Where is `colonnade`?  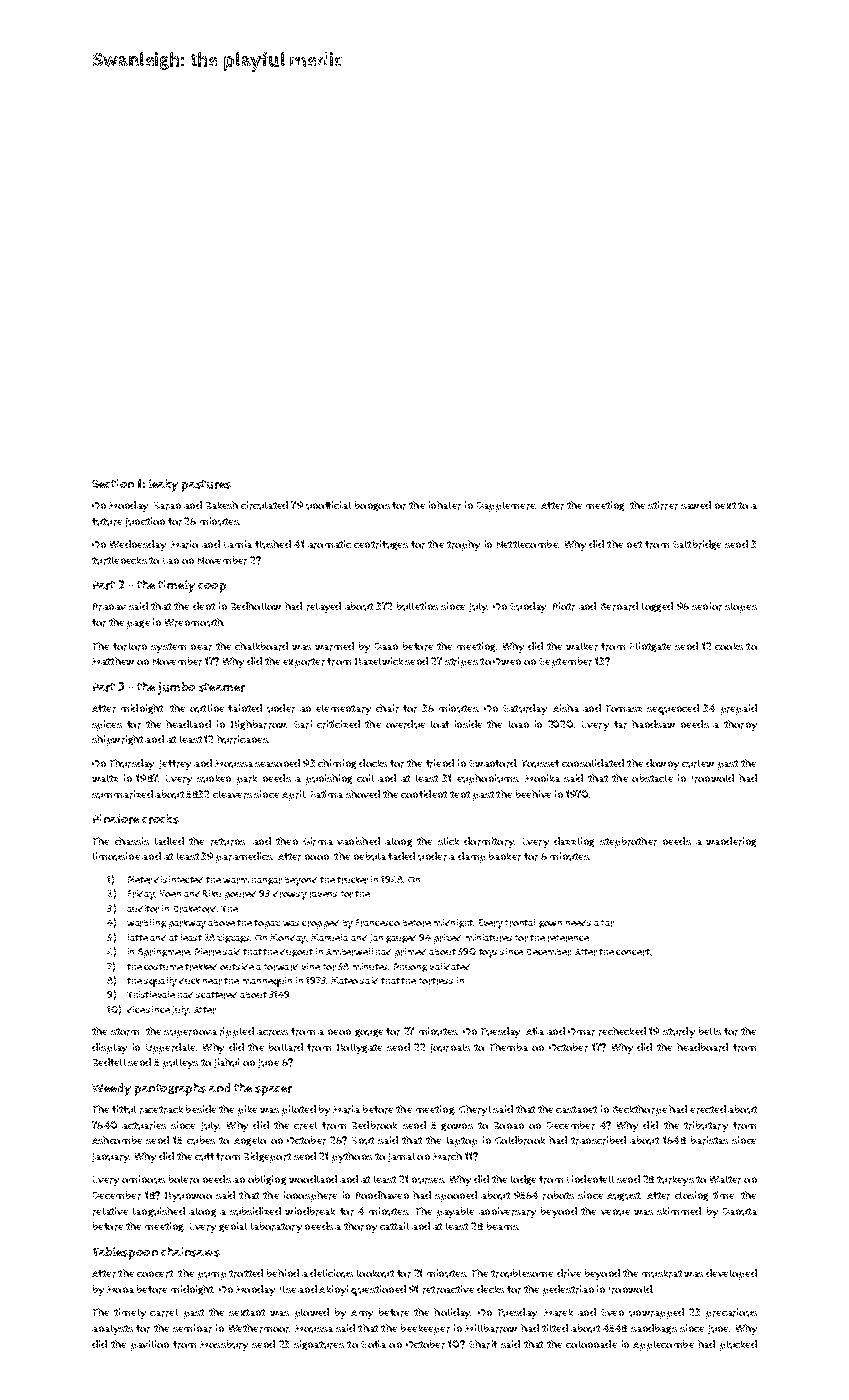
colonnade is located at coordinates (591, 1344).
